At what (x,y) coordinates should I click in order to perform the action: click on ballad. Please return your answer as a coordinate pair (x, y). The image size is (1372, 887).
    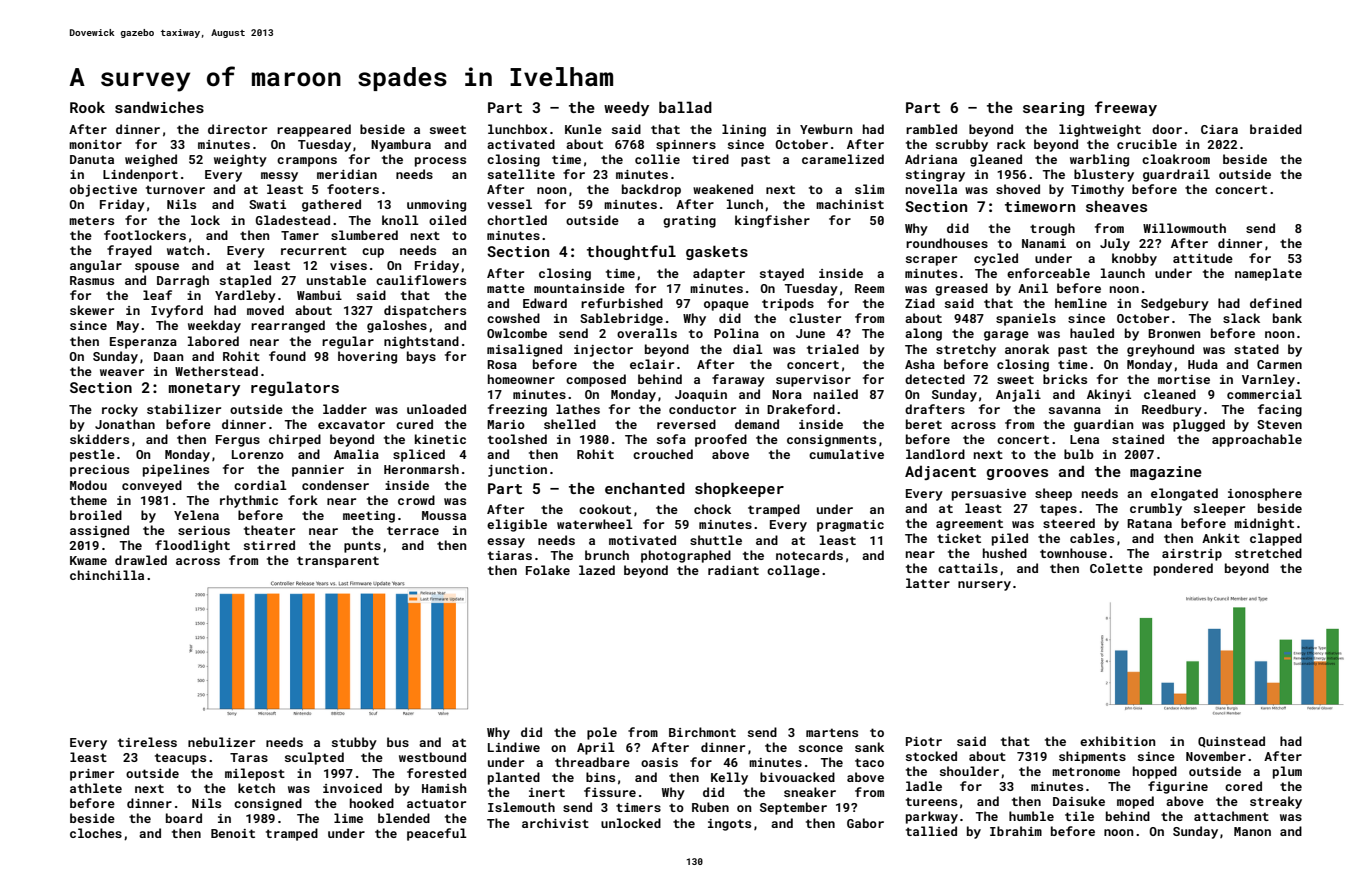
    Looking at the image, I should click on (685, 107).
